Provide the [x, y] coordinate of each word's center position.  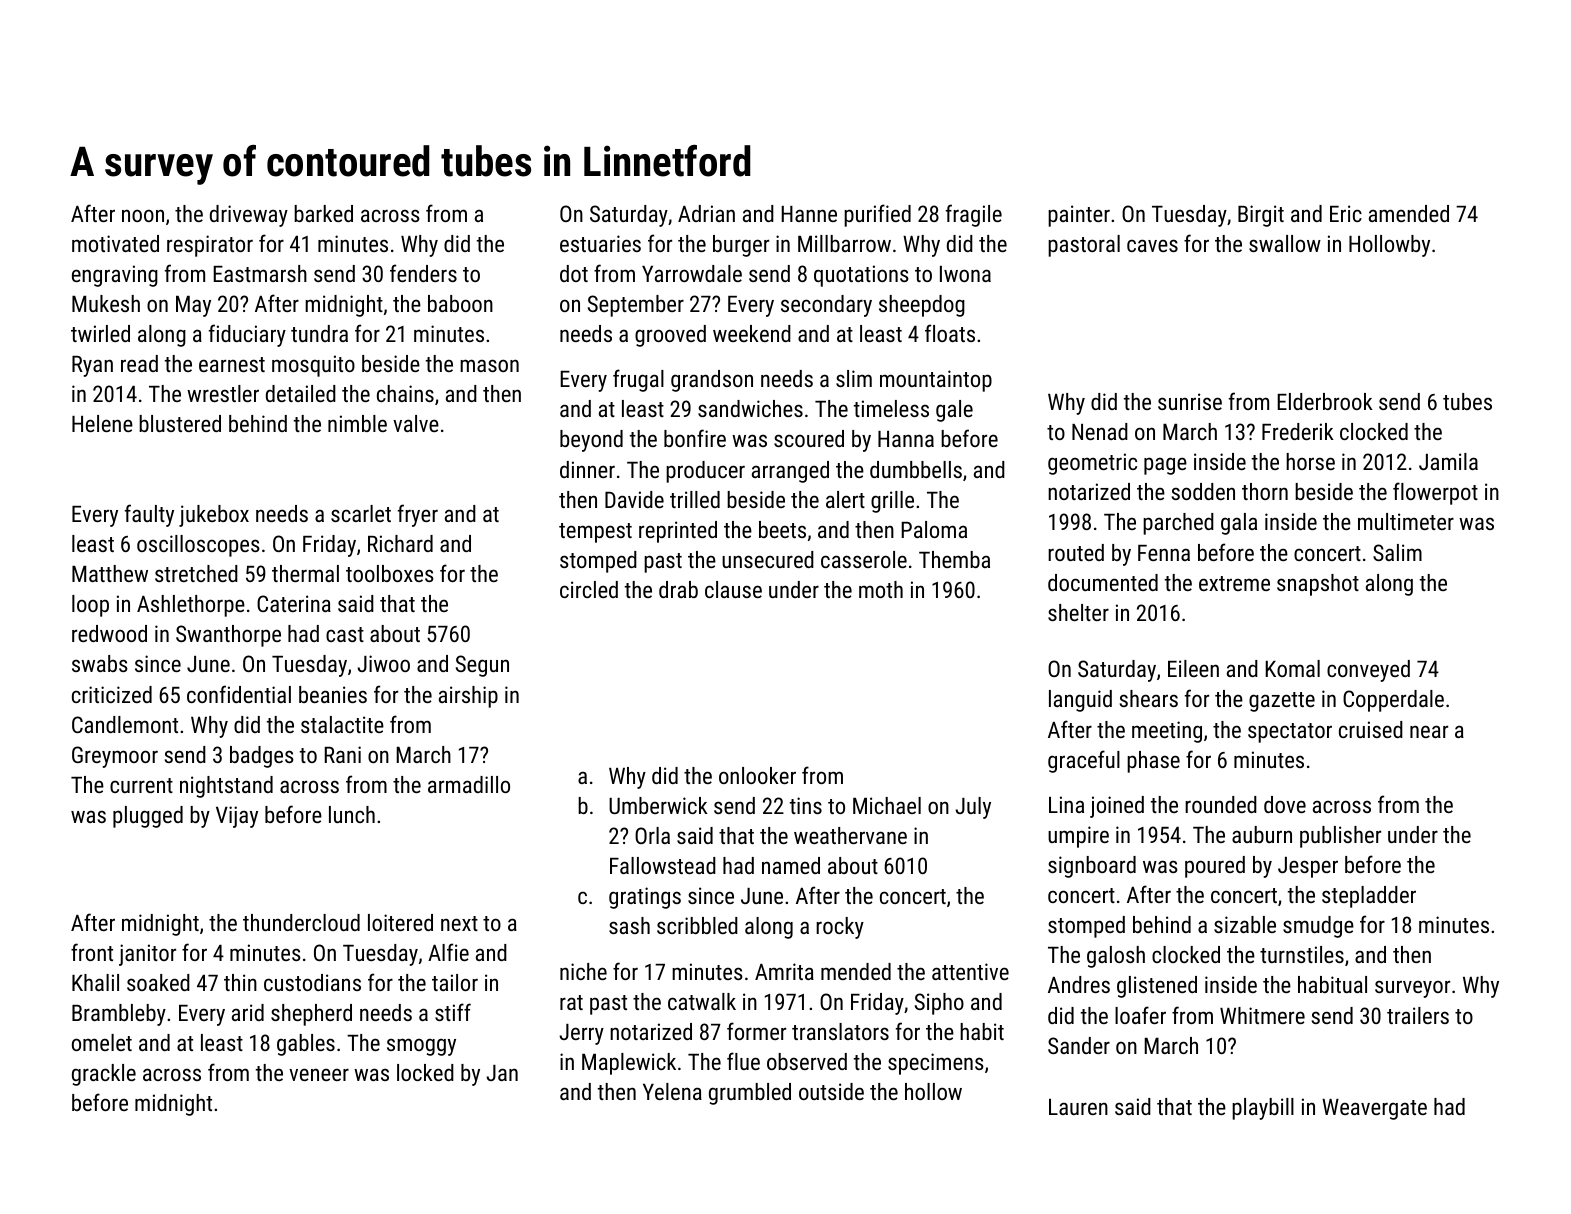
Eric [1346, 213]
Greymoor [115, 757]
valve [416, 423]
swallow [1285, 243]
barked [323, 213]
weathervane [850, 835]
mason [489, 365]
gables [306, 1045]
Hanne [809, 214]
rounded [1221, 804]
